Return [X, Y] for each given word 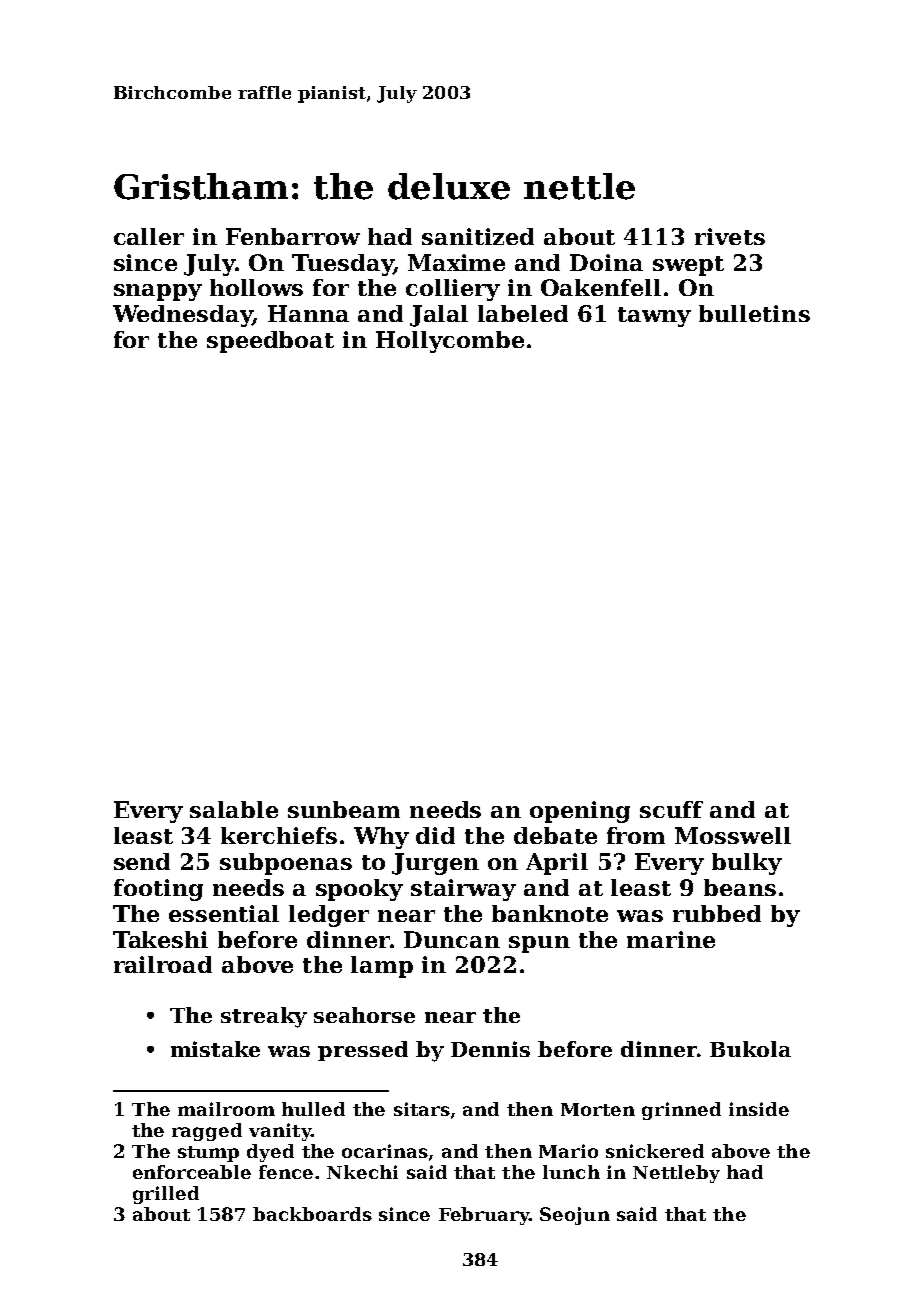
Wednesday [183, 316]
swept [688, 266]
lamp [382, 967]
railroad [163, 964]
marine [671, 939]
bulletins [754, 313]
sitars [422, 1109]
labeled [523, 313]
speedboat [270, 342]
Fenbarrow [293, 236]
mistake [215, 1049]
